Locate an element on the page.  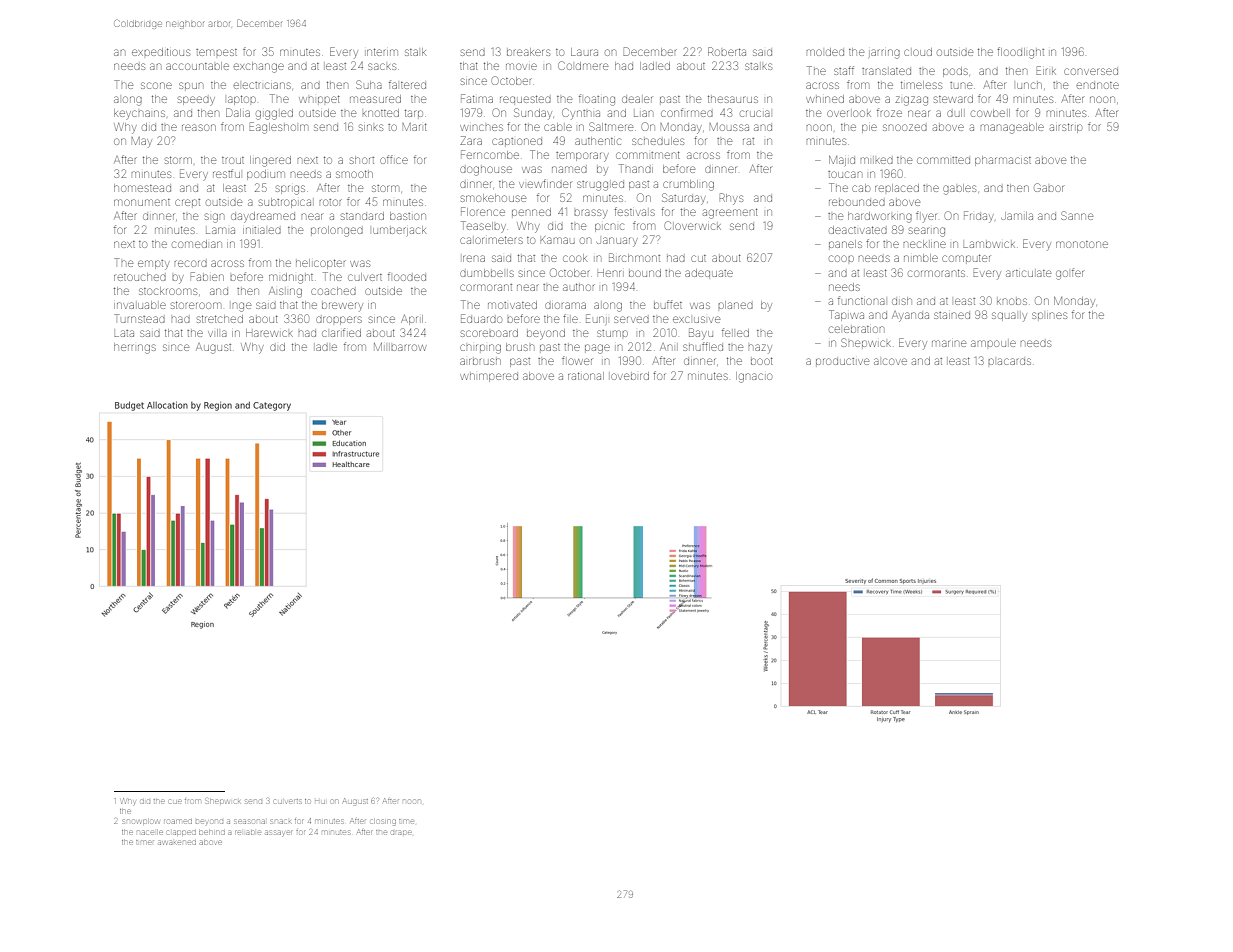
whimpered is located at coordinates (489, 377).
